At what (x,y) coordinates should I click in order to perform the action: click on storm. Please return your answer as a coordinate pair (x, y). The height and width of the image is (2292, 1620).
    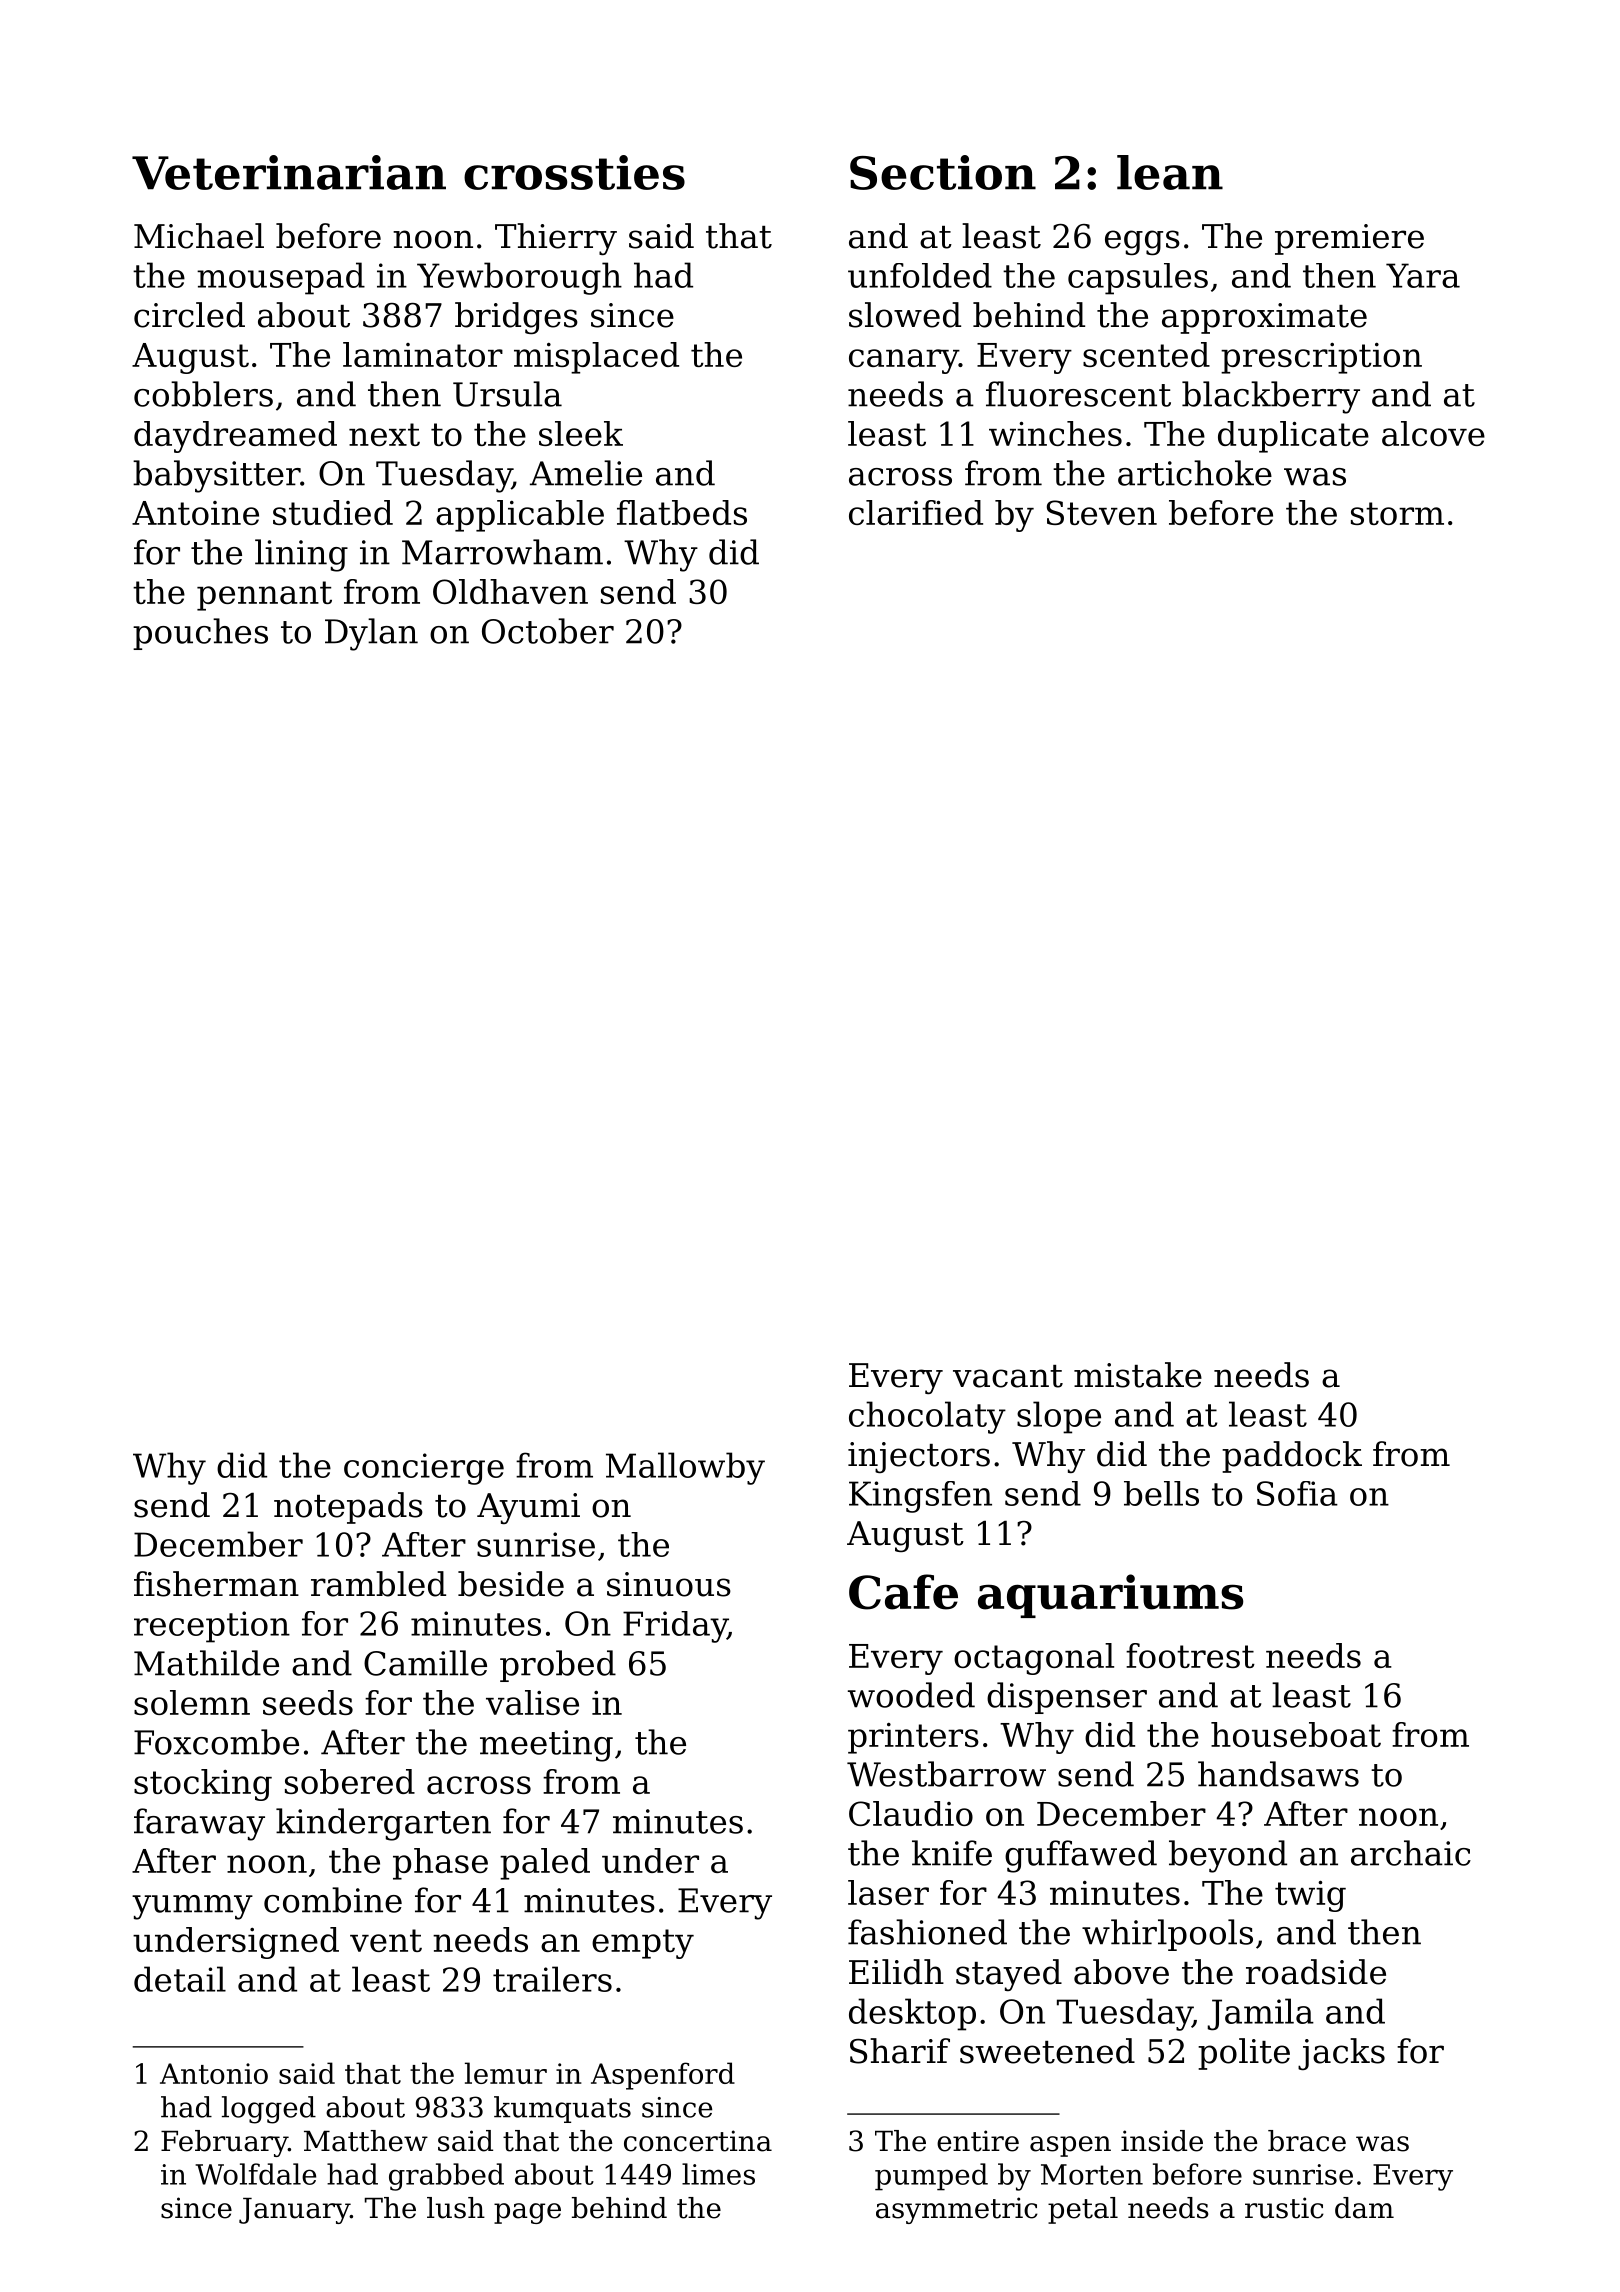
    Looking at the image, I should click on (1397, 513).
